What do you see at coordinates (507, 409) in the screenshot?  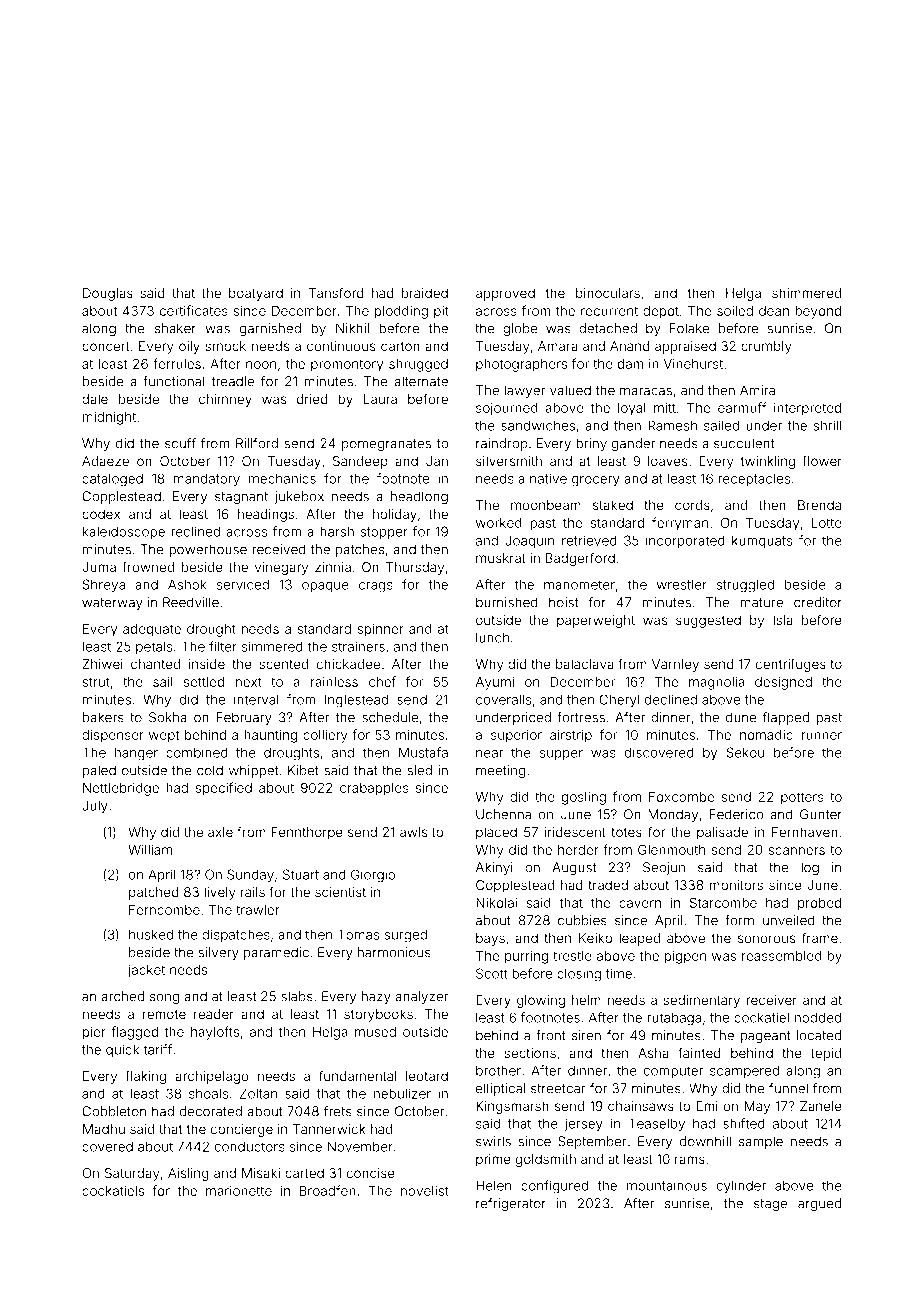 I see `sojourned` at bounding box center [507, 409].
